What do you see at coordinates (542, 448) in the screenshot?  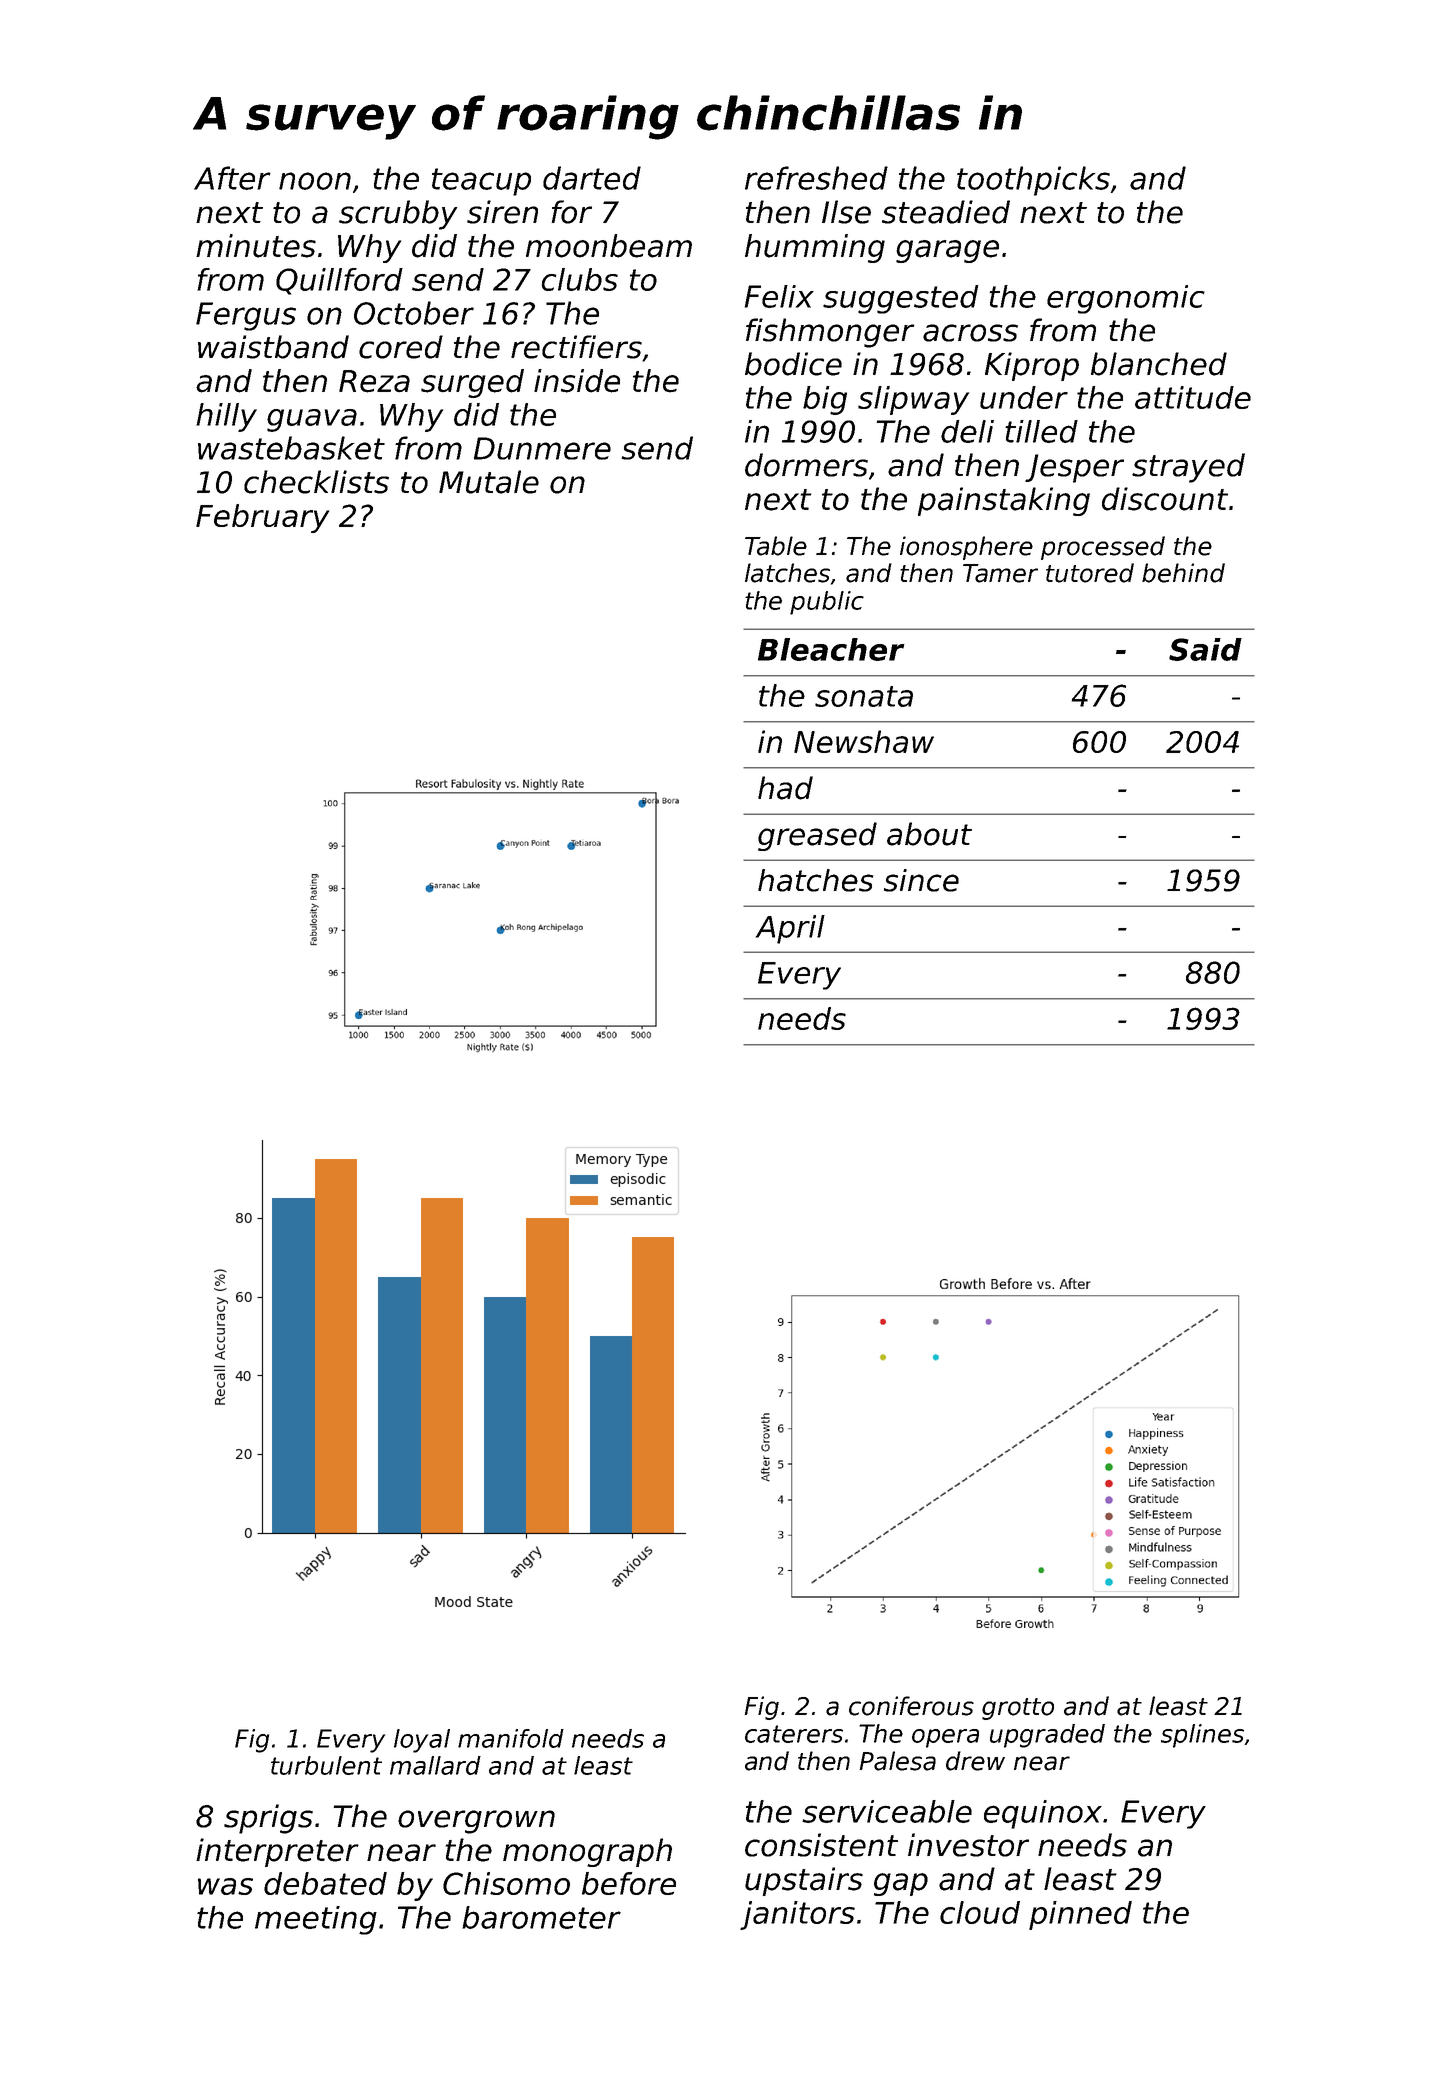 I see `Dunmere` at bounding box center [542, 448].
